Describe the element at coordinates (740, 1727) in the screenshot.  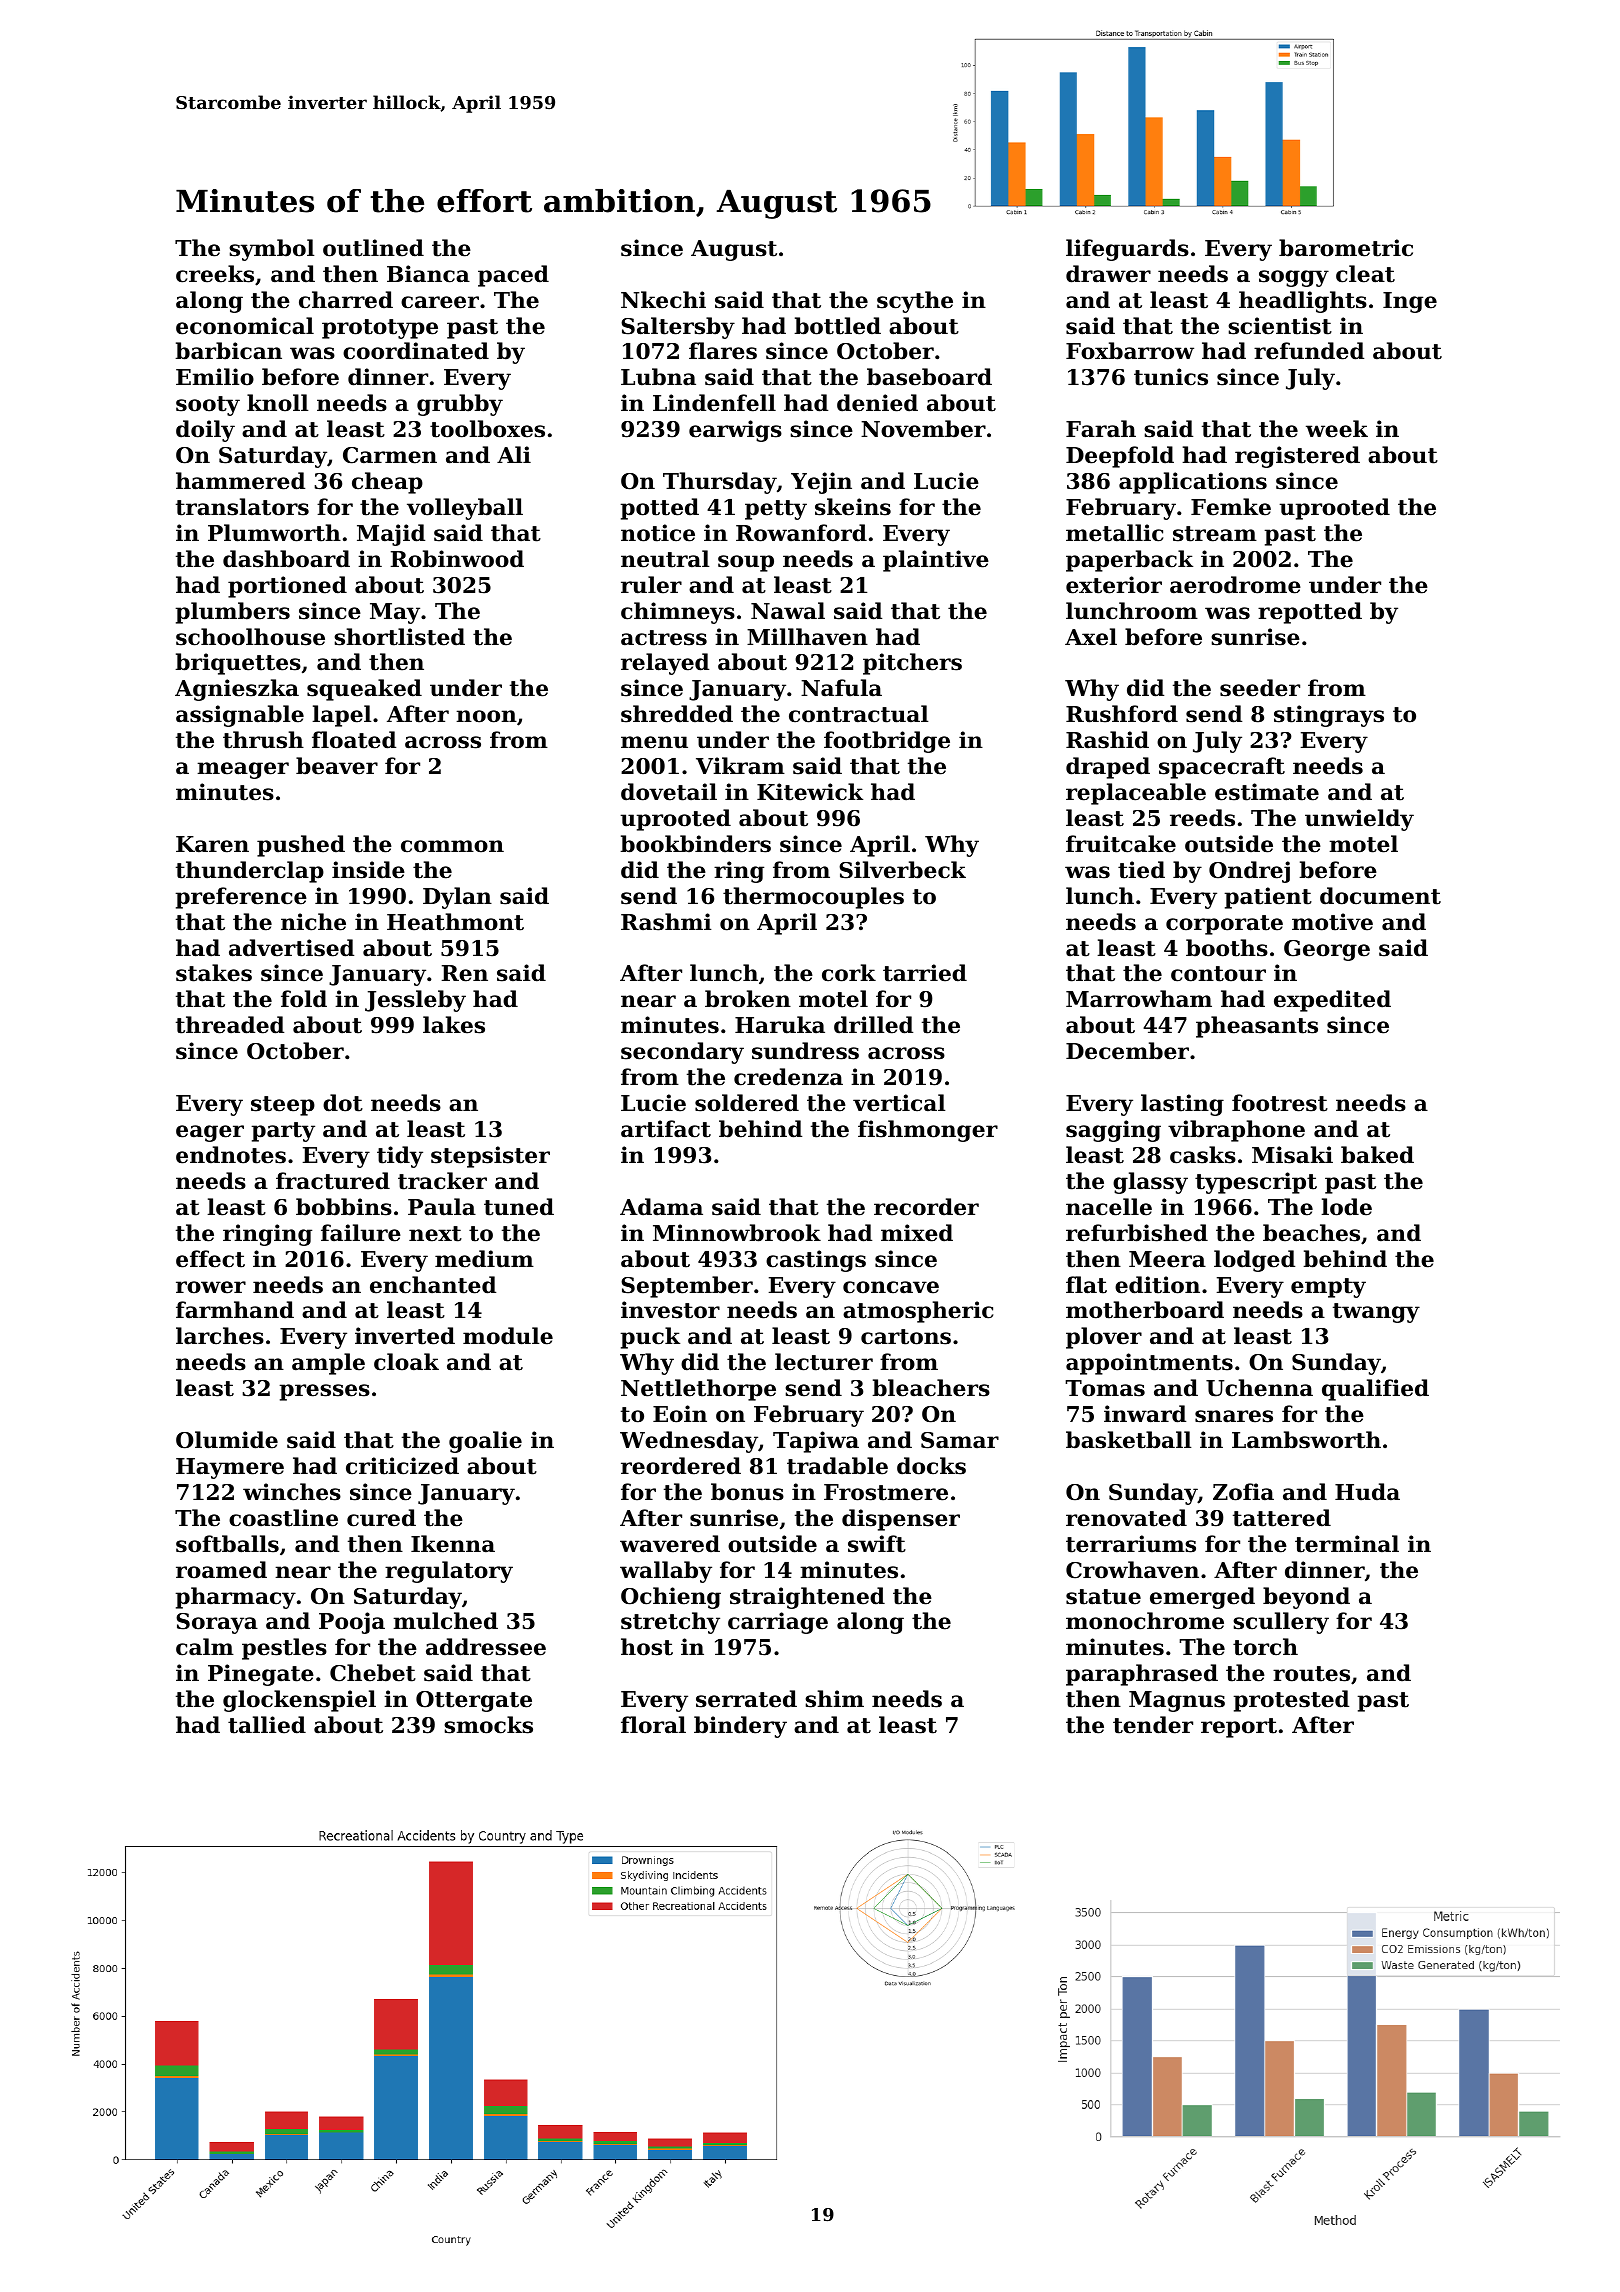
I see `bindery` at that location.
